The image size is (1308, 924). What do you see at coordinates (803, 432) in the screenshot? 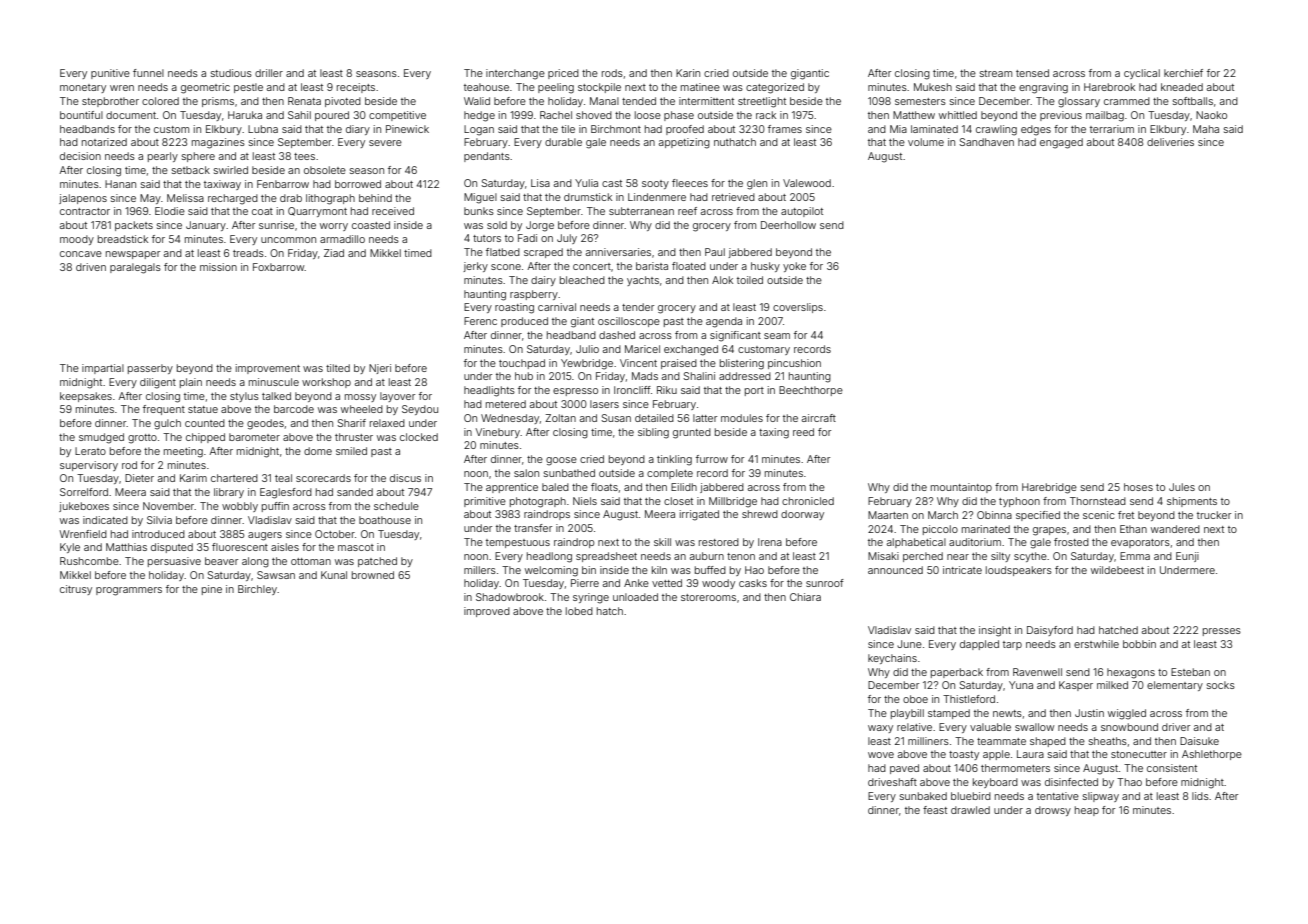
I see `reed` at bounding box center [803, 432].
